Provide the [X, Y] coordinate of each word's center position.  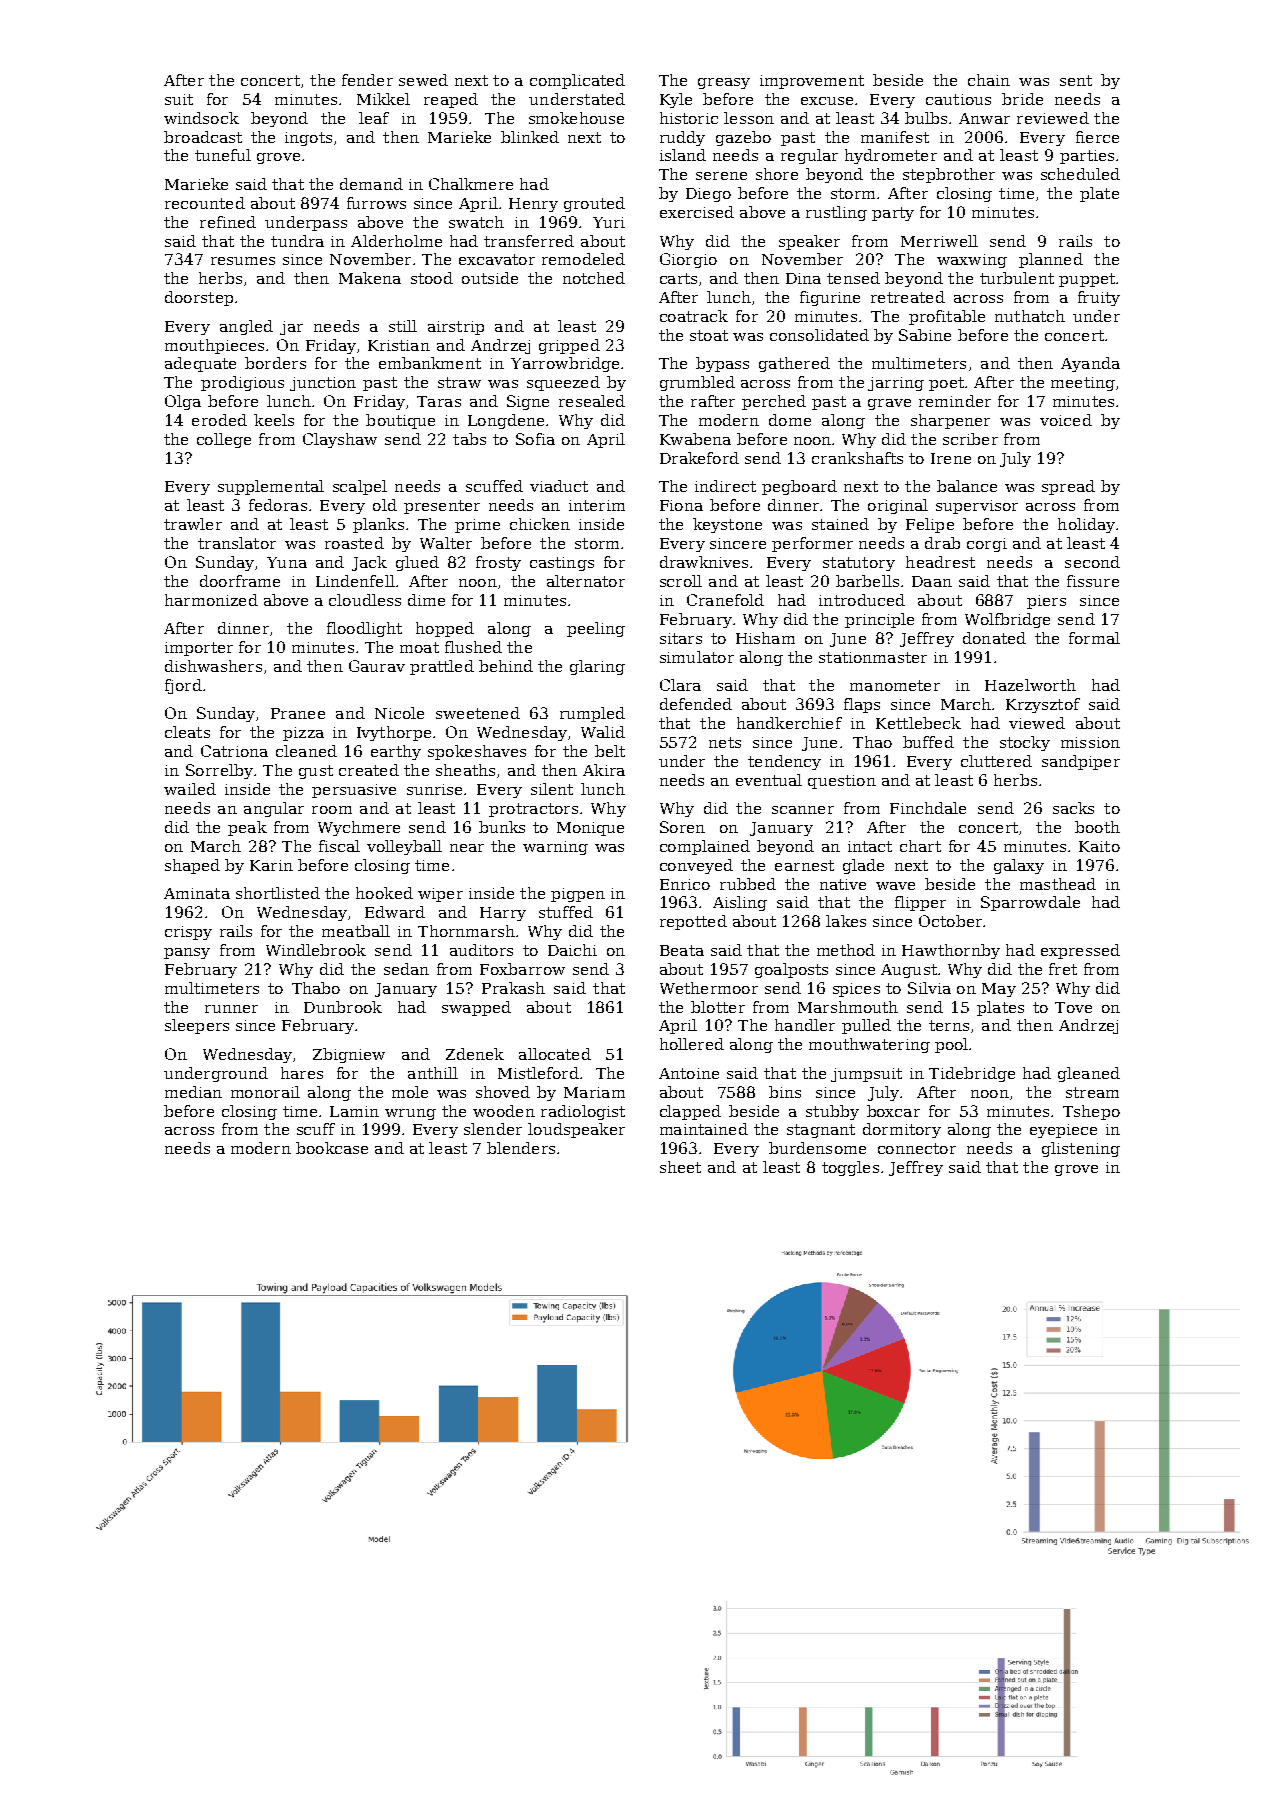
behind [506, 666]
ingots [308, 139]
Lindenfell [355, 581]
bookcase [332, 1148]
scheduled [1080, 174]
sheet [680, 1167]
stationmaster [873, 657]
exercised [697, 212]
